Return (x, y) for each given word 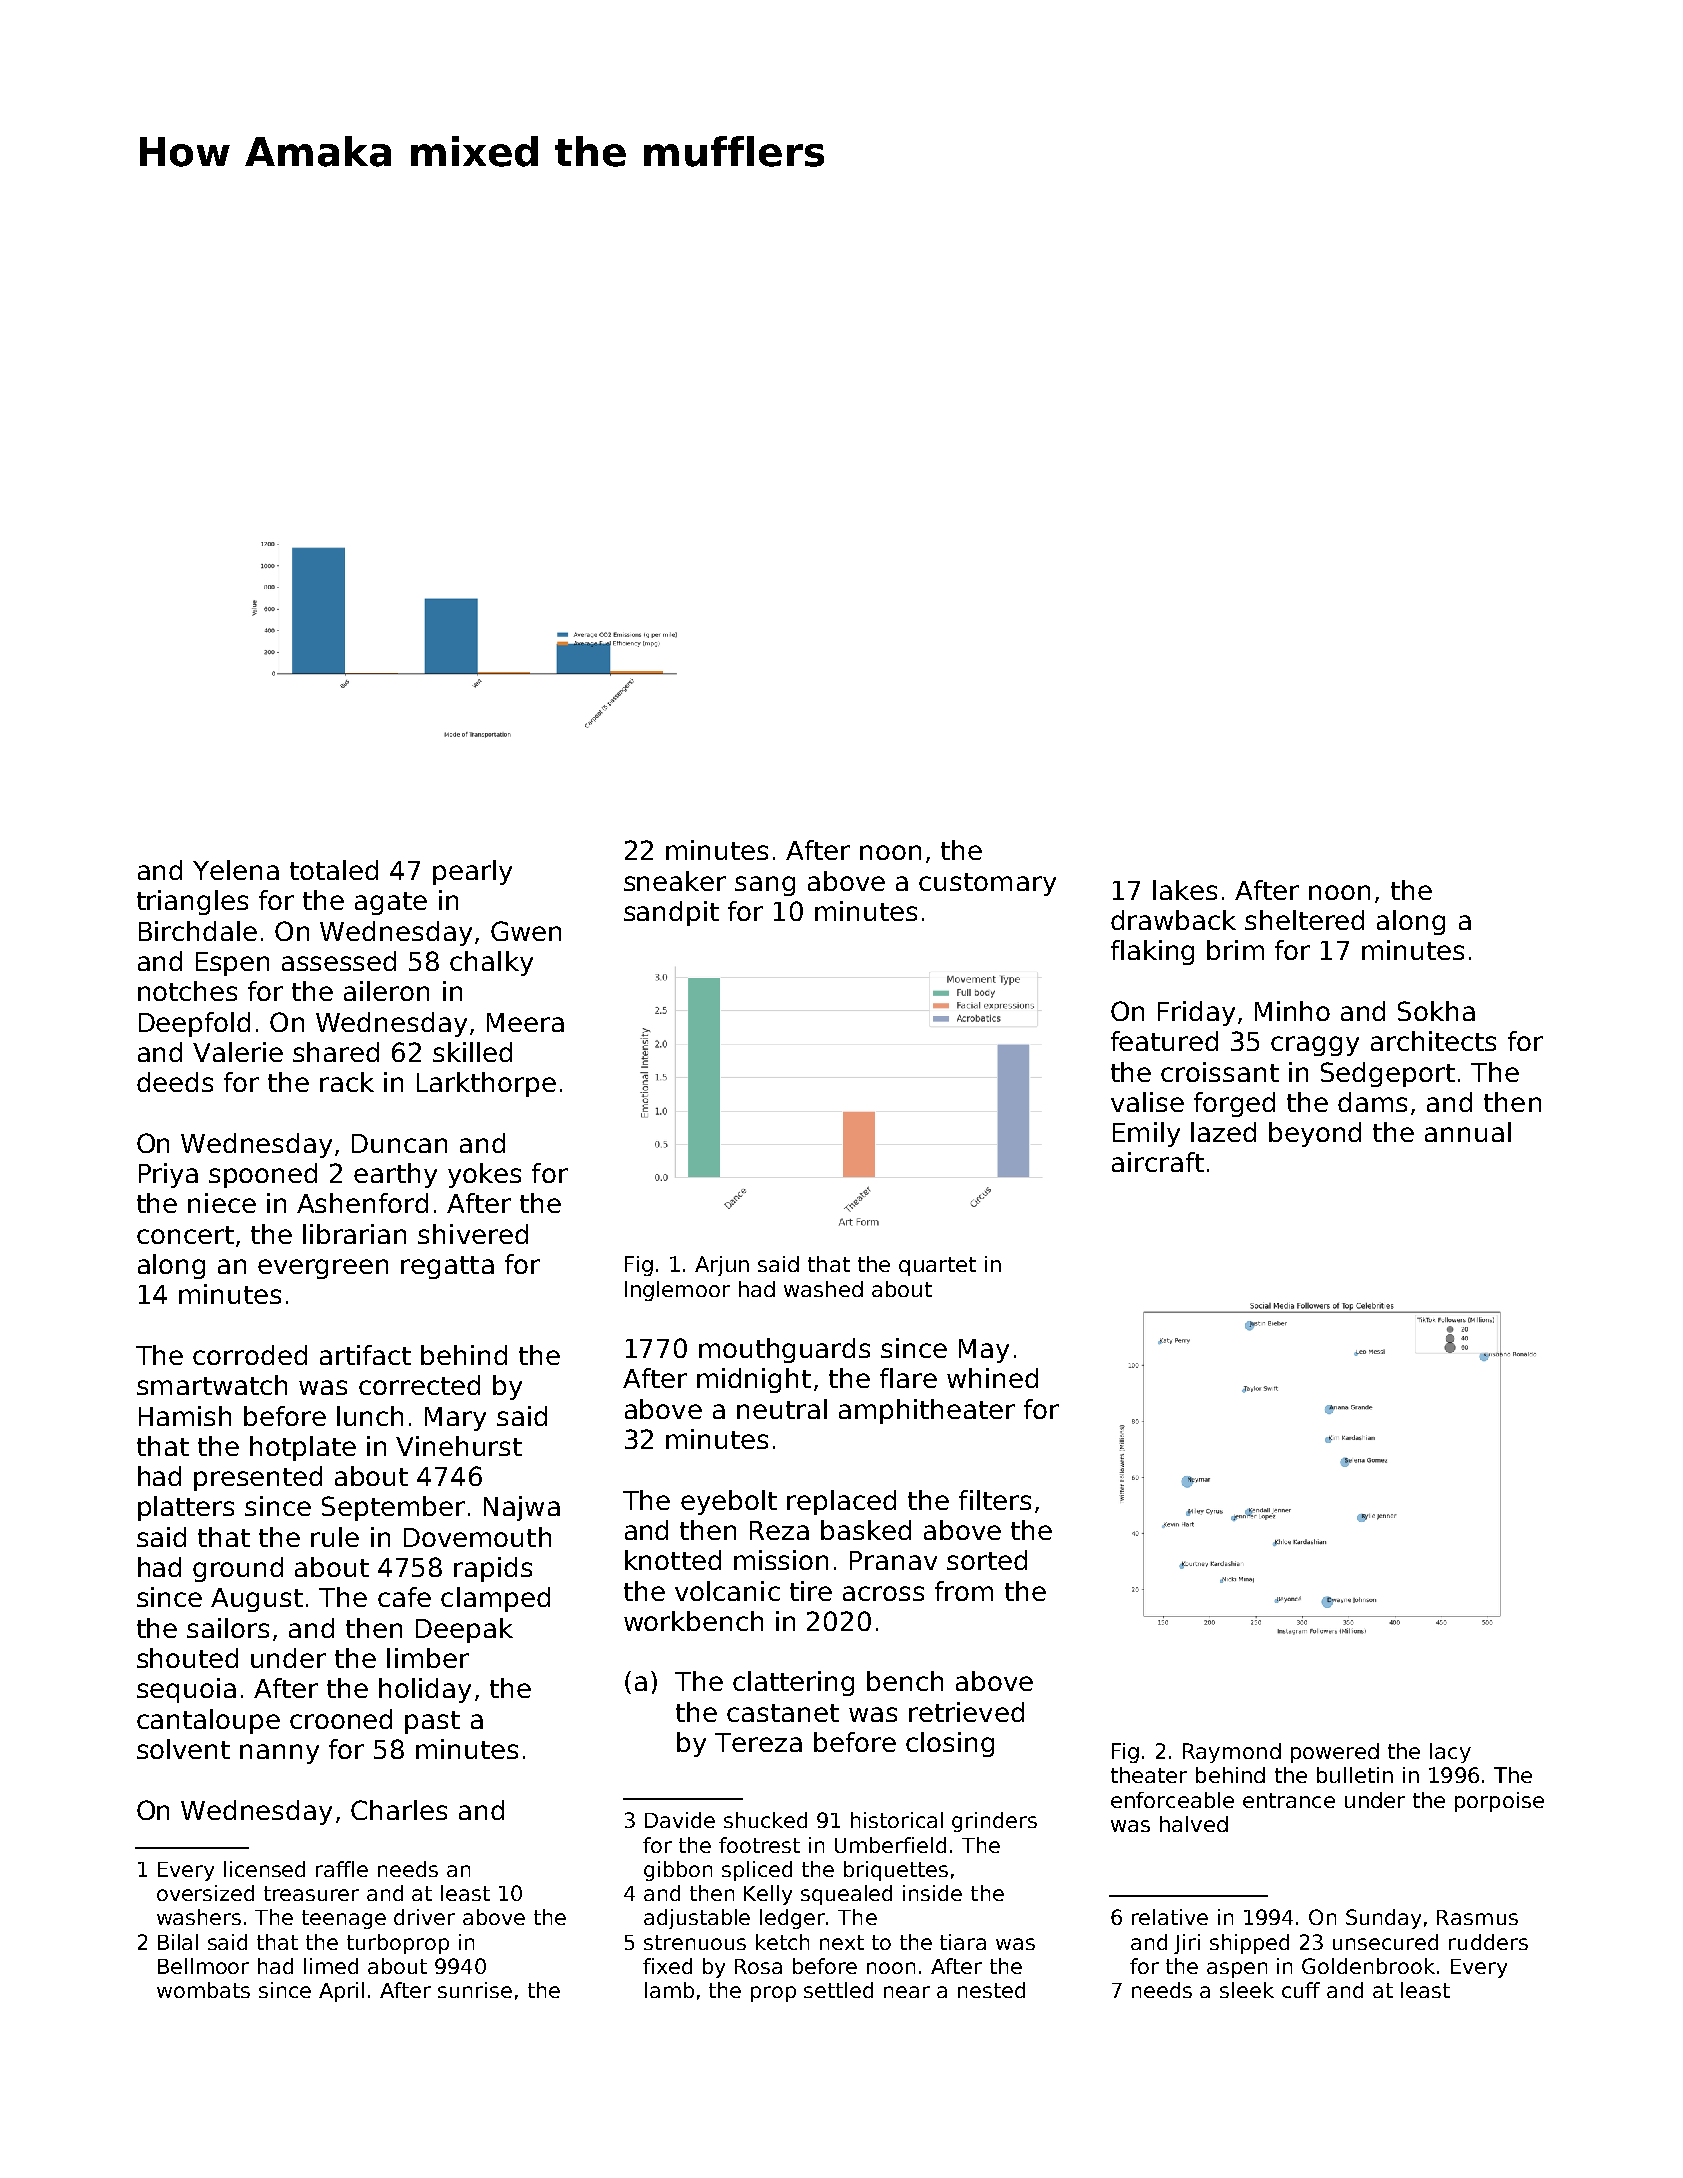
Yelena (236, 870)
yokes (484, 1175)
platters (186, 1508)
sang (765, 886)
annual (1468, 1132)
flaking (1152, 952)
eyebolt (729, 1502)
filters (995, 1500)
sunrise (475, 1990)
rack (347, 1082)
